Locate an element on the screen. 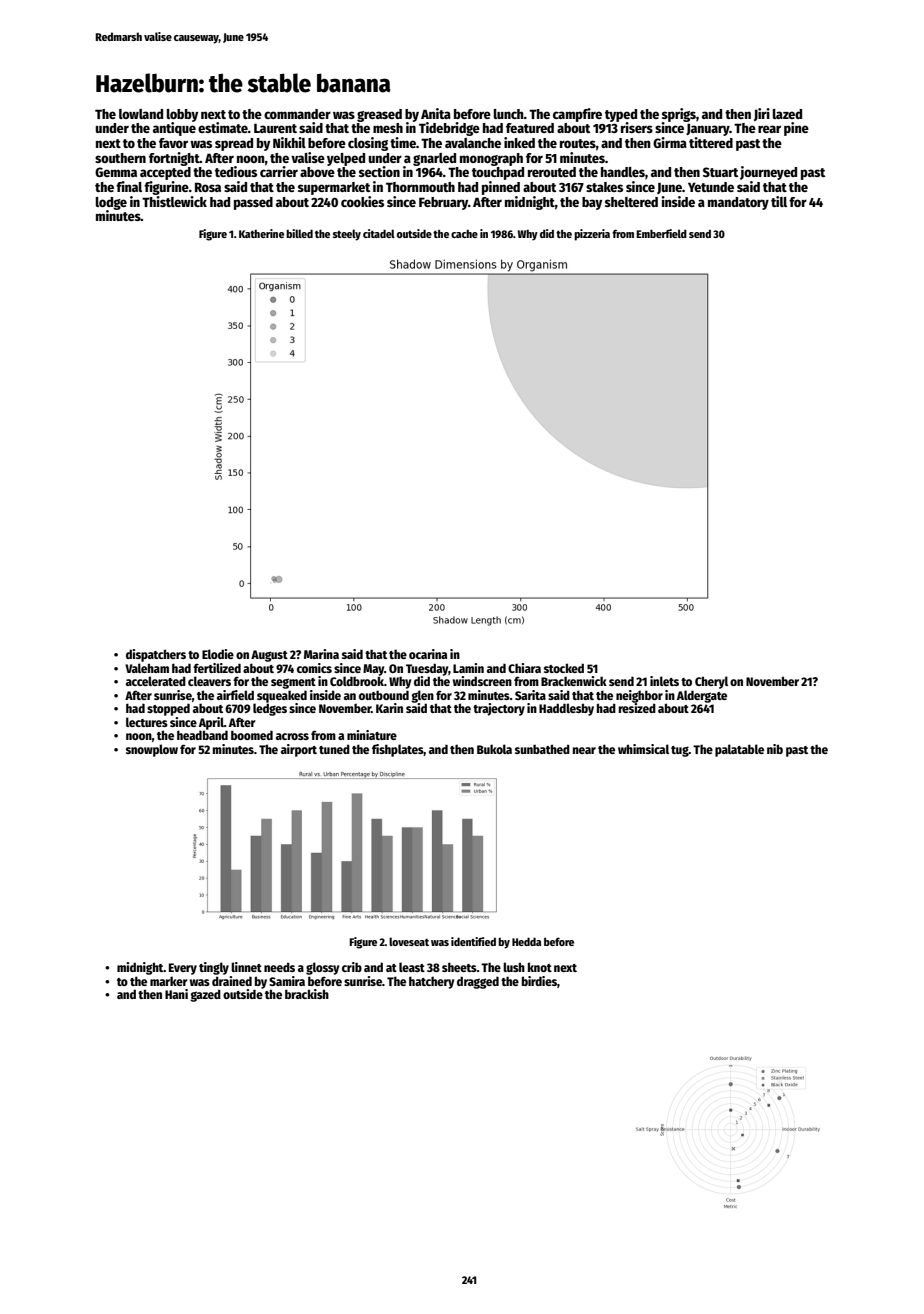 This screenshot has height=1314, width=924. billed is located at coordinates (299, 233).
